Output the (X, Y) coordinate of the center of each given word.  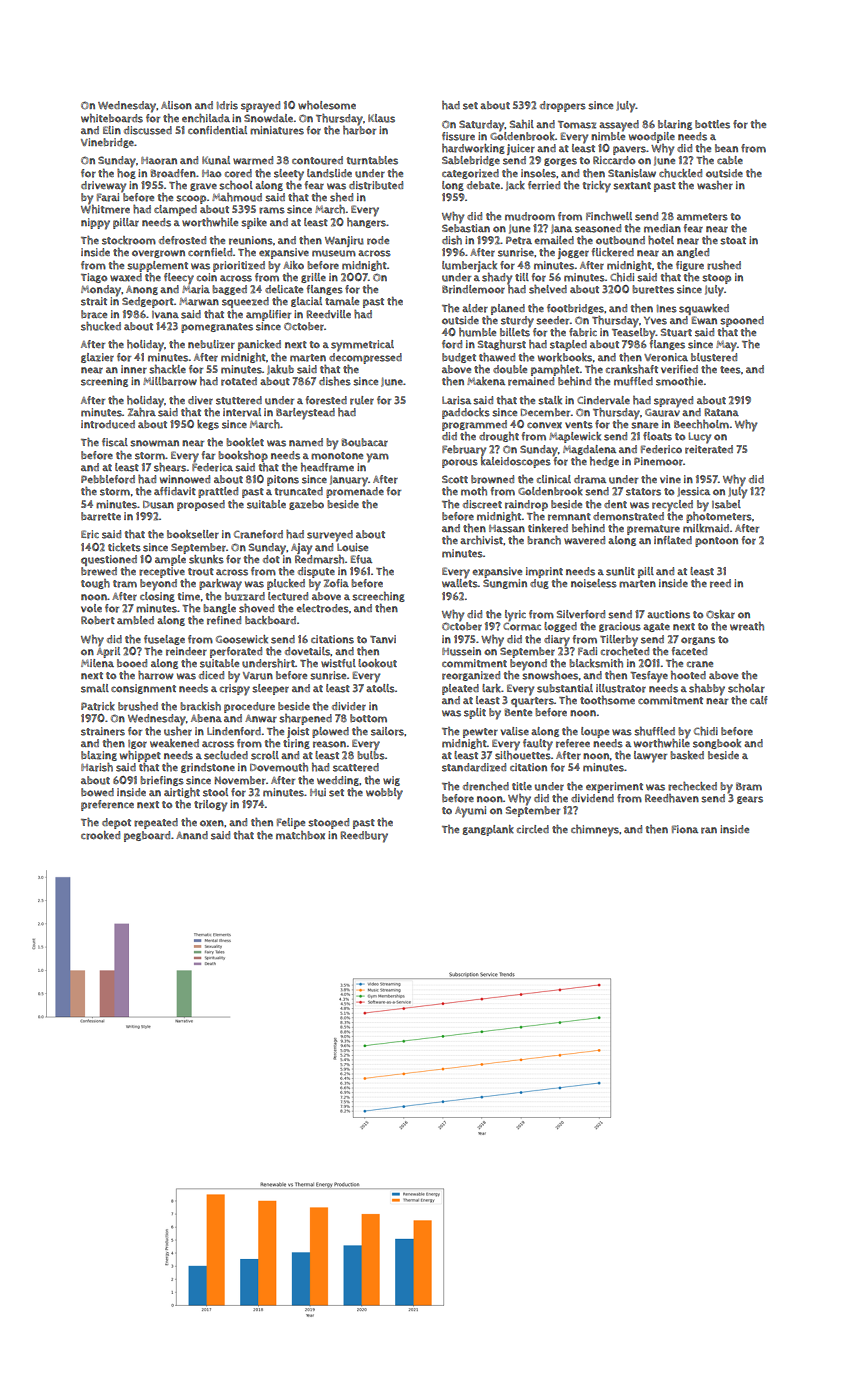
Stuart (676, 332)
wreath (747, 626)
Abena (206, 718)
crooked (100, 835)
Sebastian (466, 228)
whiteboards (112, 118)
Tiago (94, 278)
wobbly (384, 794)
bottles (712, 124)
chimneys (595, 831)
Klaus (381, 118)
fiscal (115, 442)
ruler (362, 400)
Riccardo (614, 160)
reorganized (471, 676)
